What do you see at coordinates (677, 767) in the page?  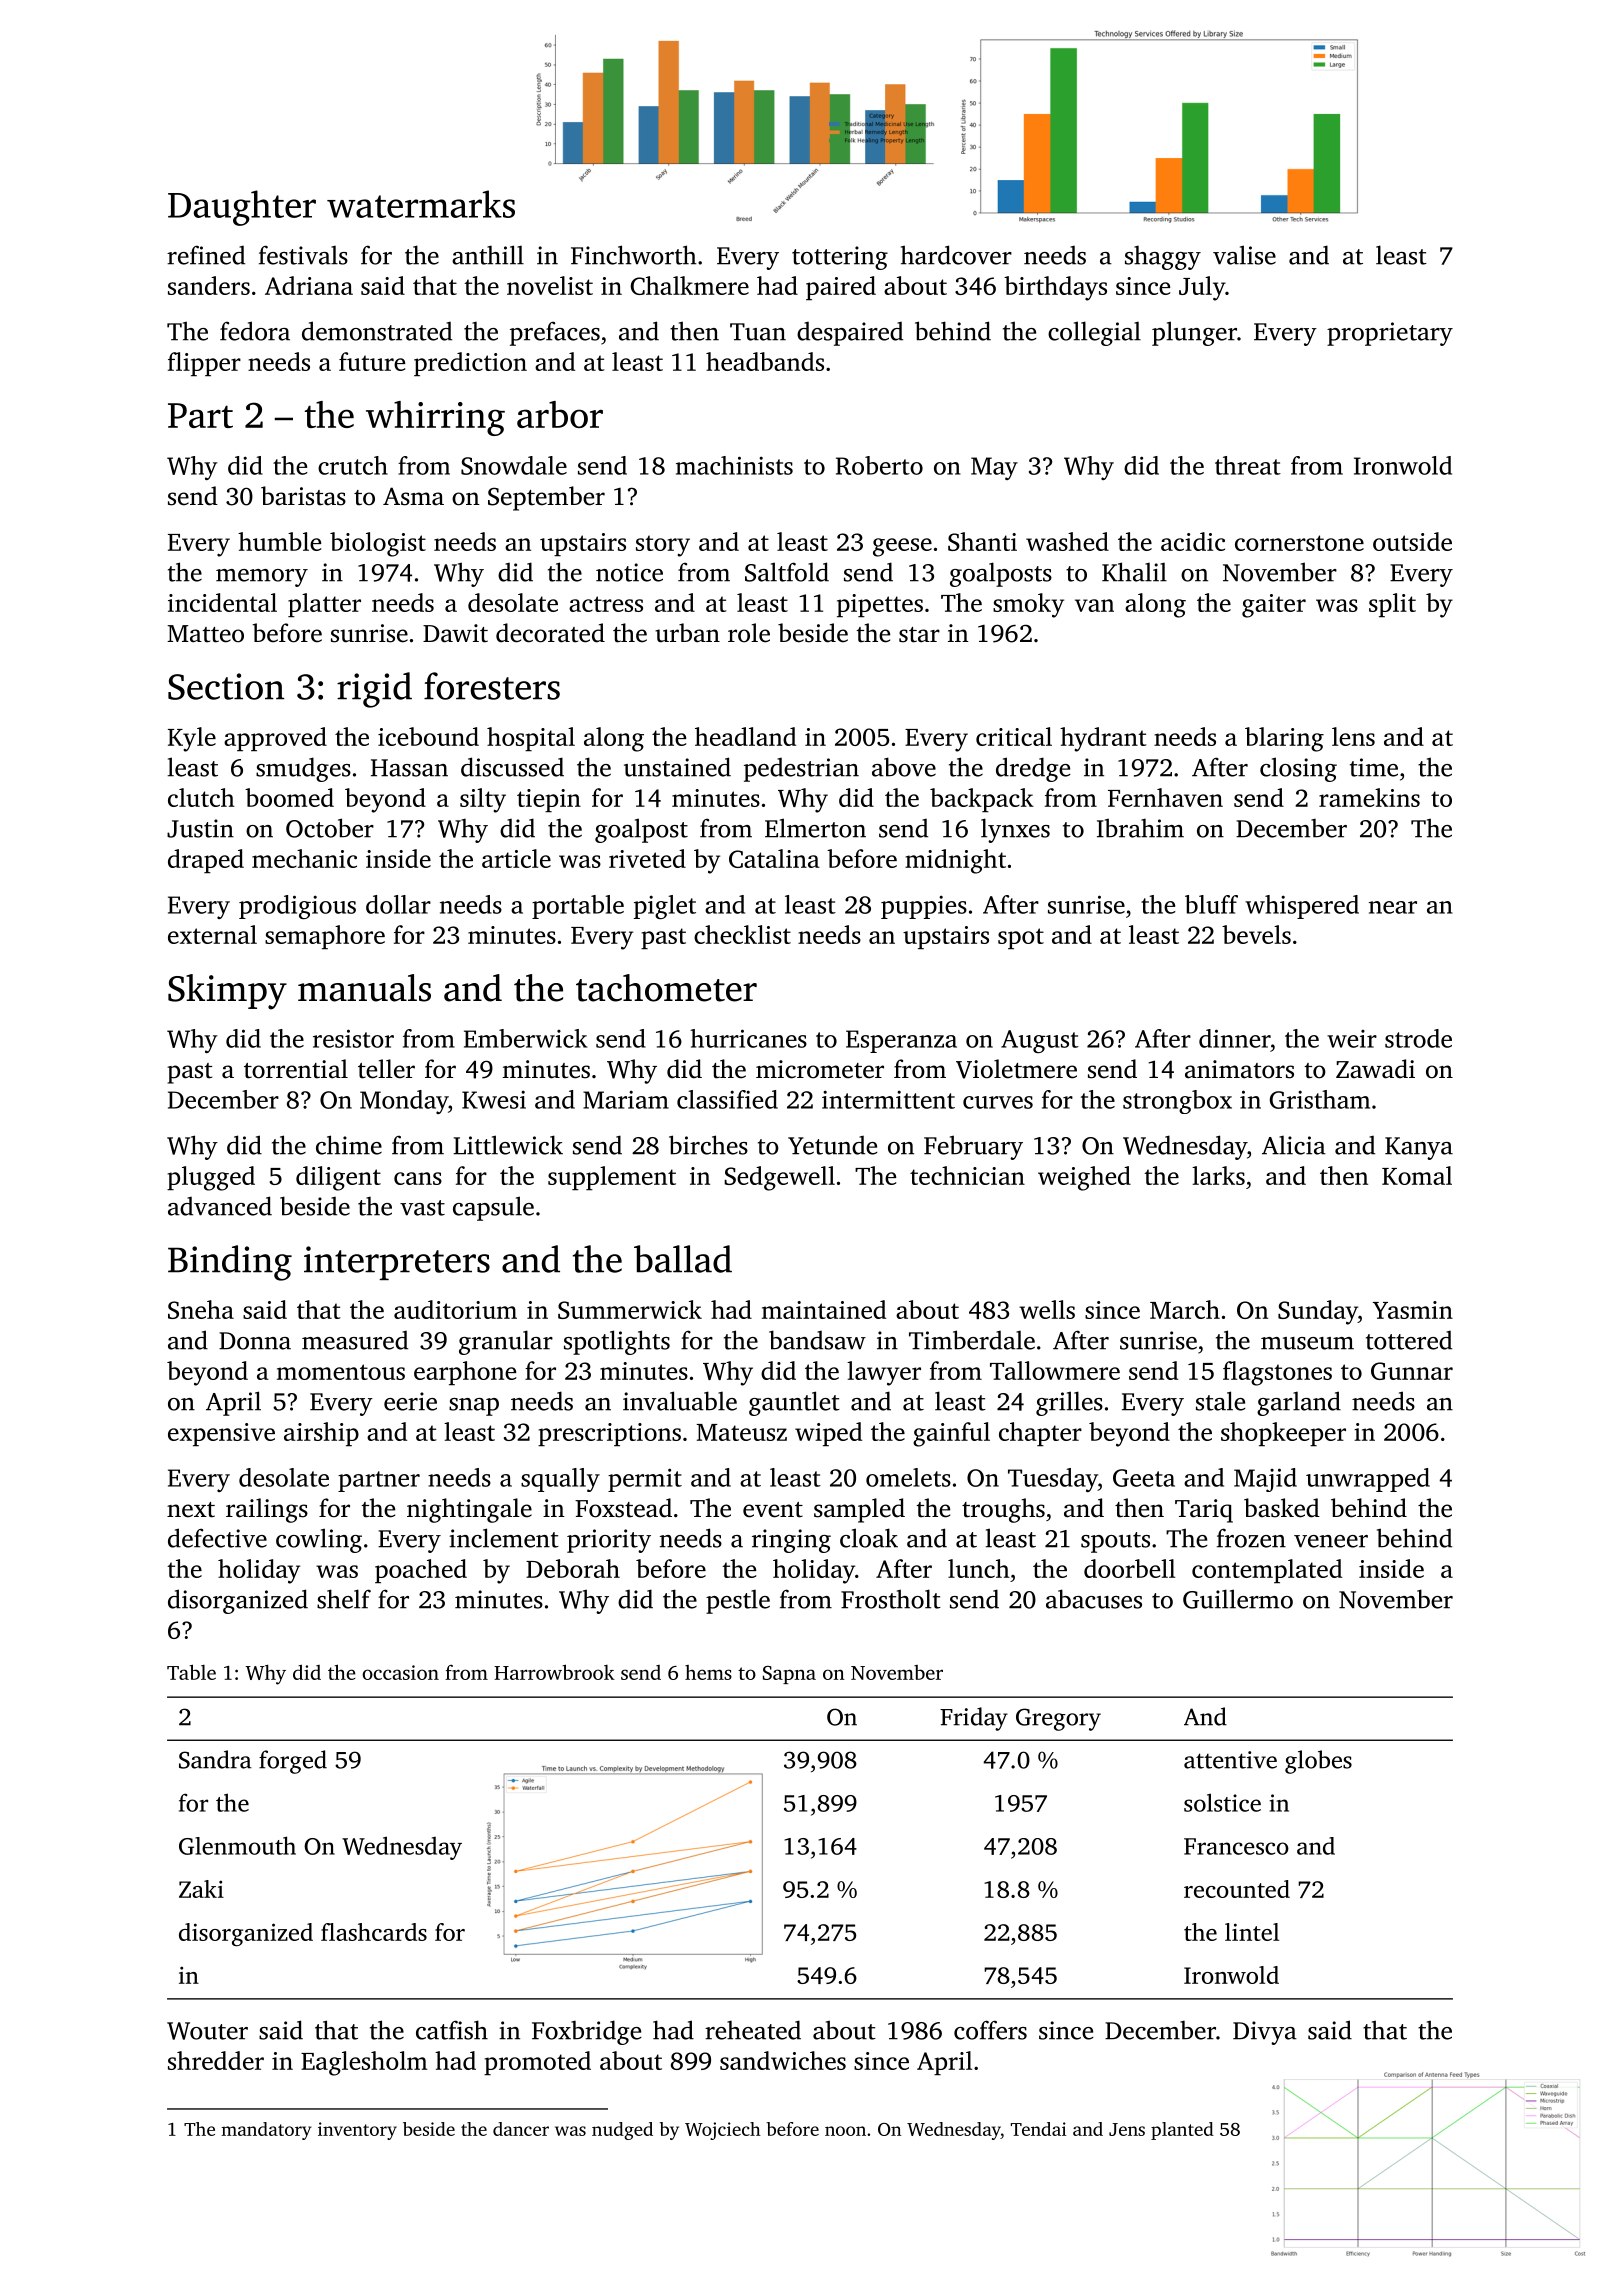 I see `unstained` at bounding box center [677, 767].
